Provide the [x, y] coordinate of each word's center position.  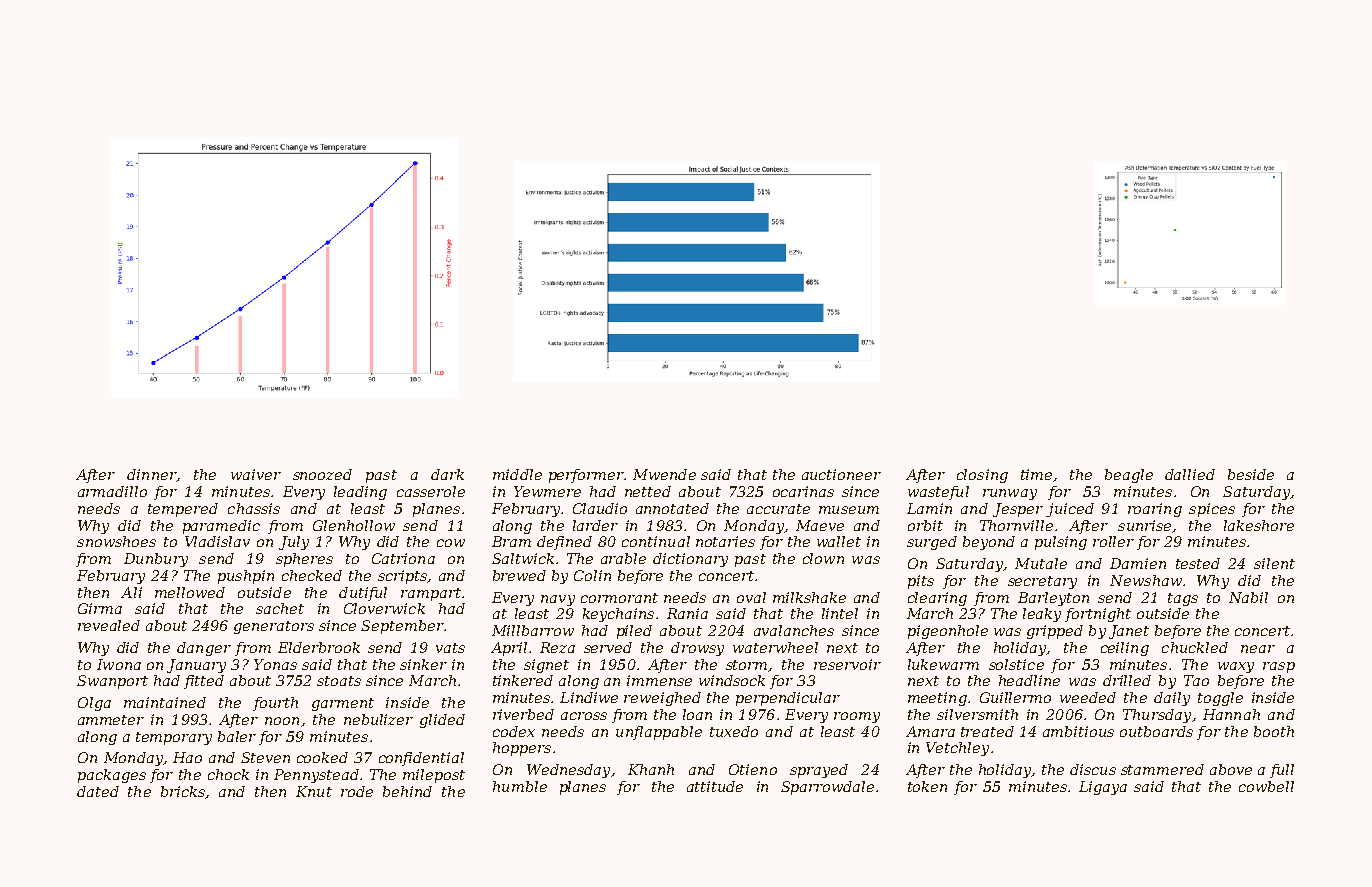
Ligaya [1103, 788]
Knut [314, 791]
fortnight [1098, 615]
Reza [557, 647]
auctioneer [841, 474]
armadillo [112, 491]
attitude [715, 786]
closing [982, 476]
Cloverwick [384, 608]
